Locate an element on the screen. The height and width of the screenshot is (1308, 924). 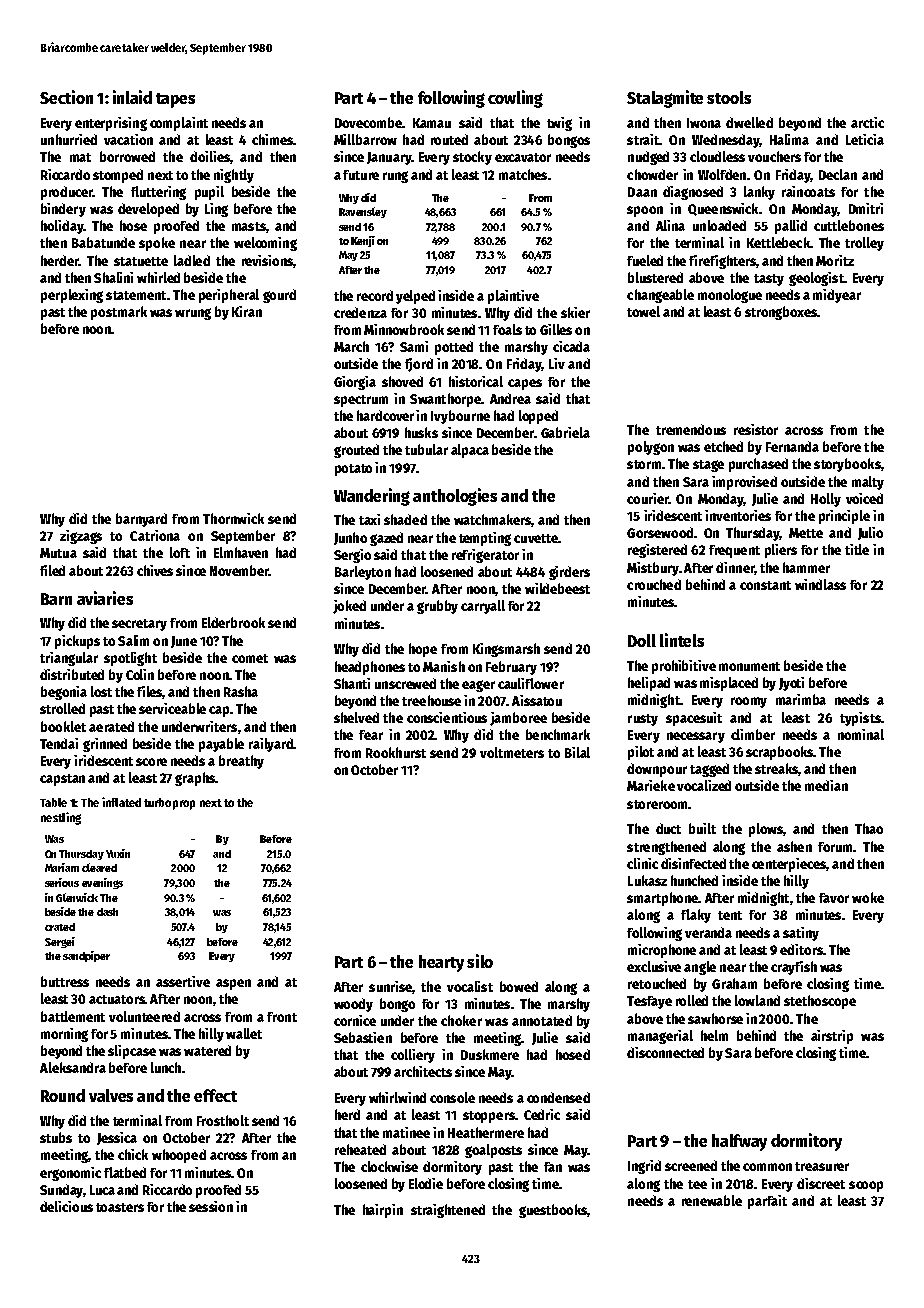
editors is located at coordinates (801, 949).
